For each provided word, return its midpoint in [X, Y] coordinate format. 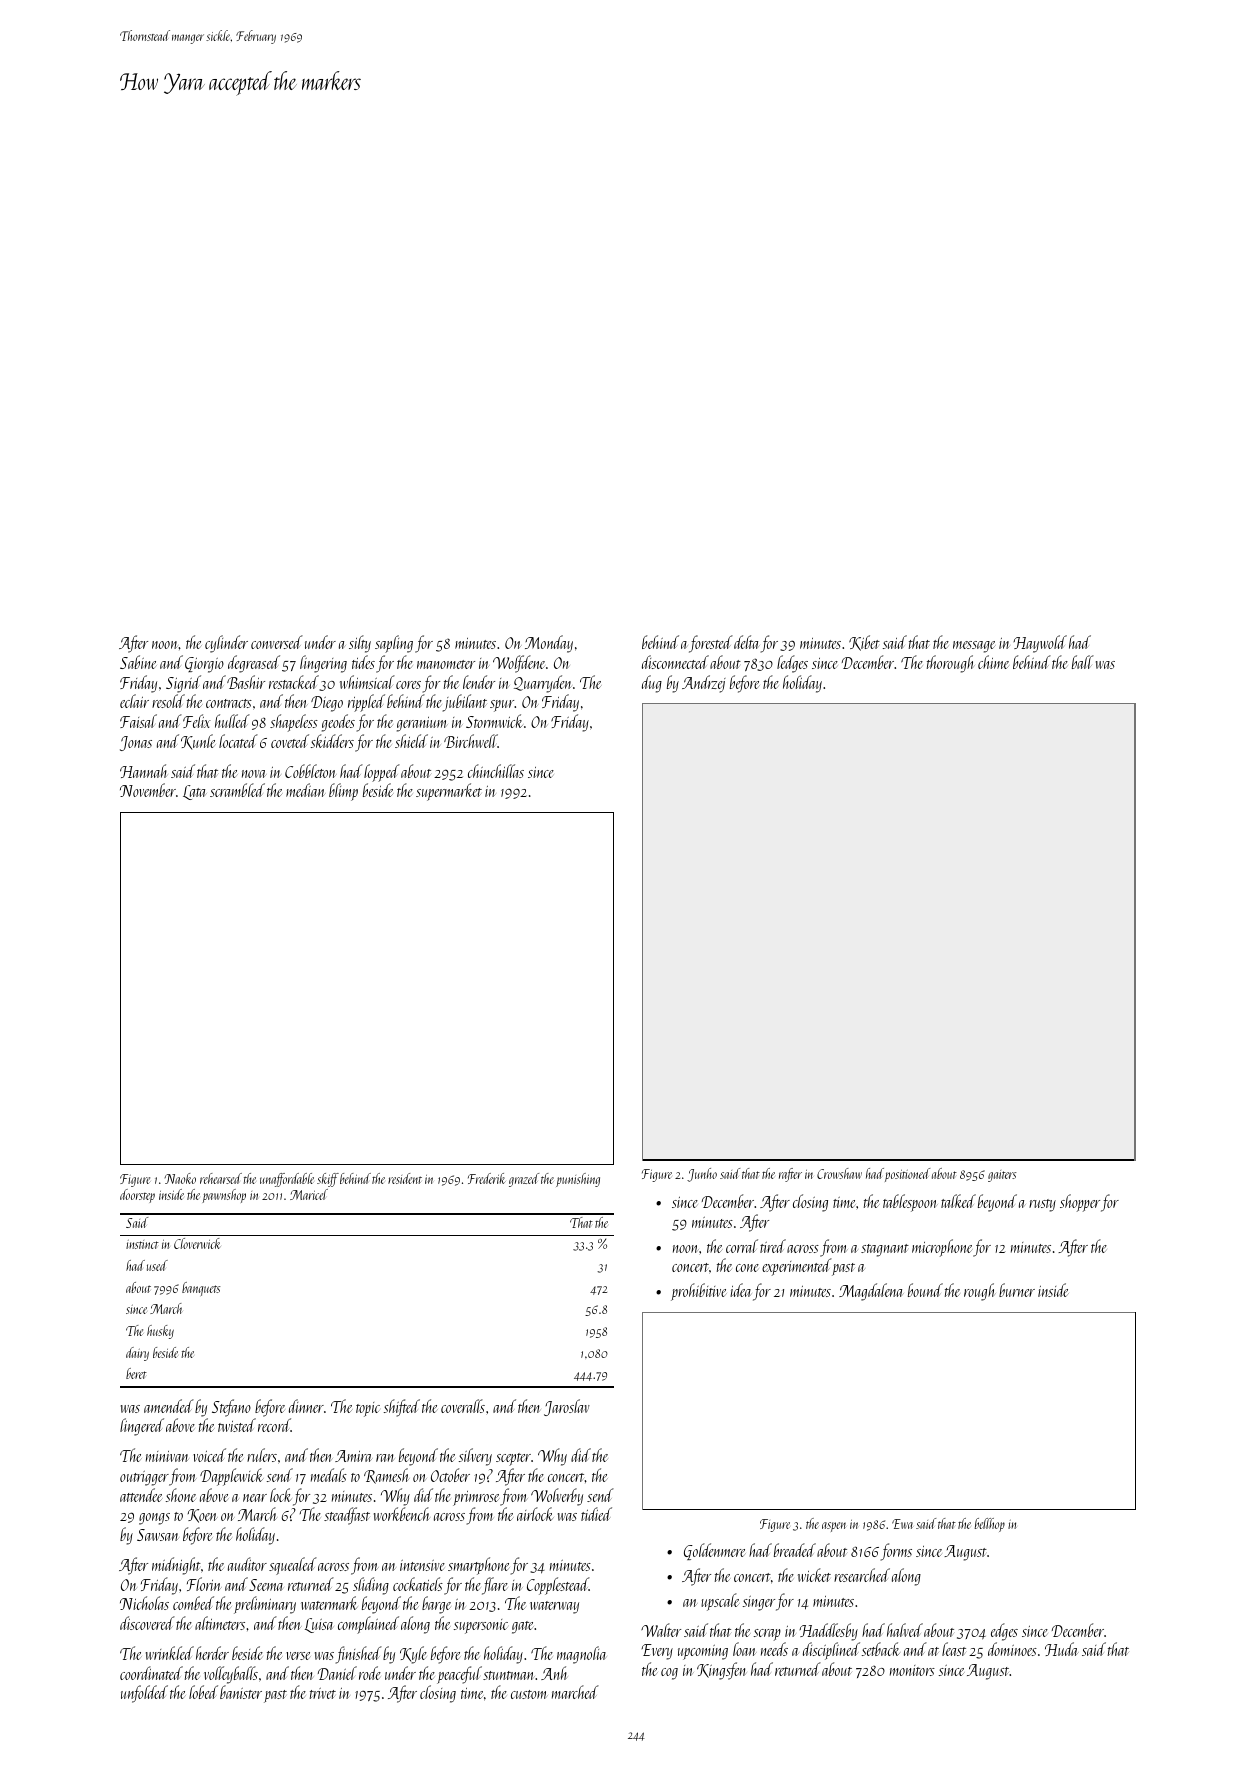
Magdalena [871, 1292]
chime [993, 662]
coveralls [463, 1406]
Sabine [138, 662]
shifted [402, 1408]
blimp [343, 792]
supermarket [449, 792]
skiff [328, 1180]
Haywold [1040, 644]
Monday [549, 644]
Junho [702, 1175]
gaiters [1002, 1176]
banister [241, 1692]
